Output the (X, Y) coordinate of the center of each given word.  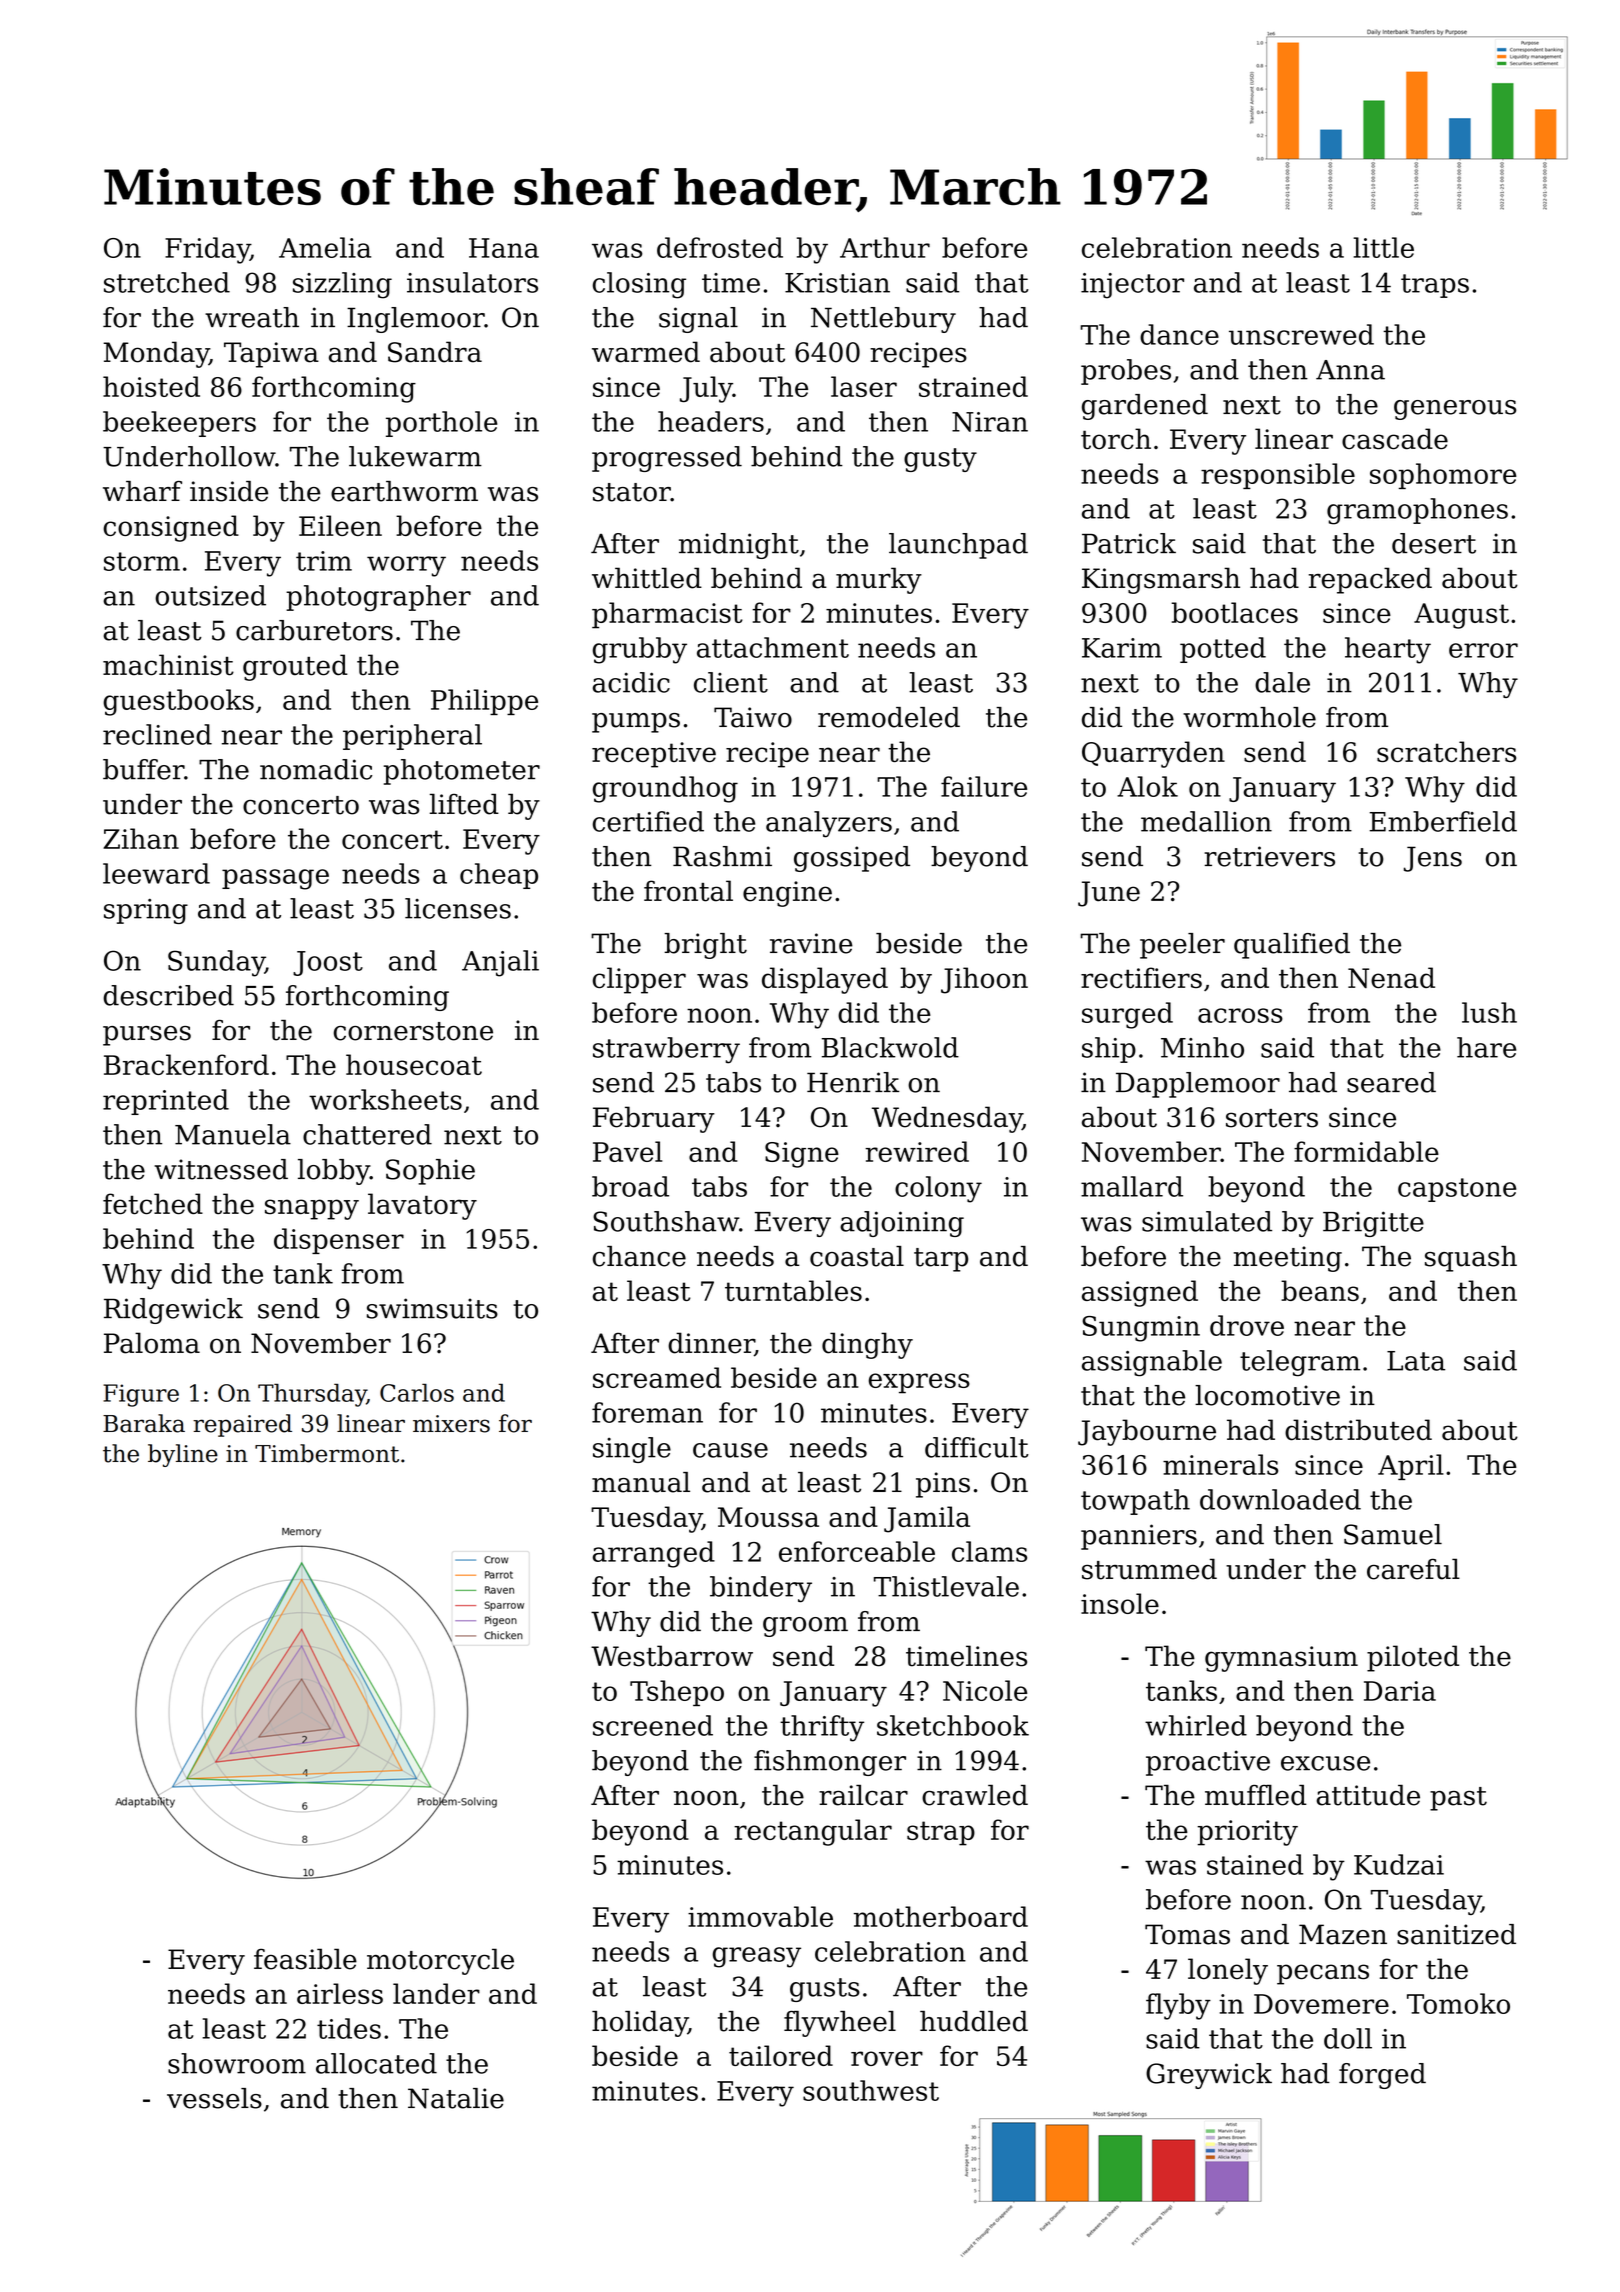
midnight (739, 546)
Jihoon (984, 980)
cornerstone (413, 1031)
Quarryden (1153, 754)
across (1240, 1015)
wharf (142, 491)
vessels (214, 2098)
